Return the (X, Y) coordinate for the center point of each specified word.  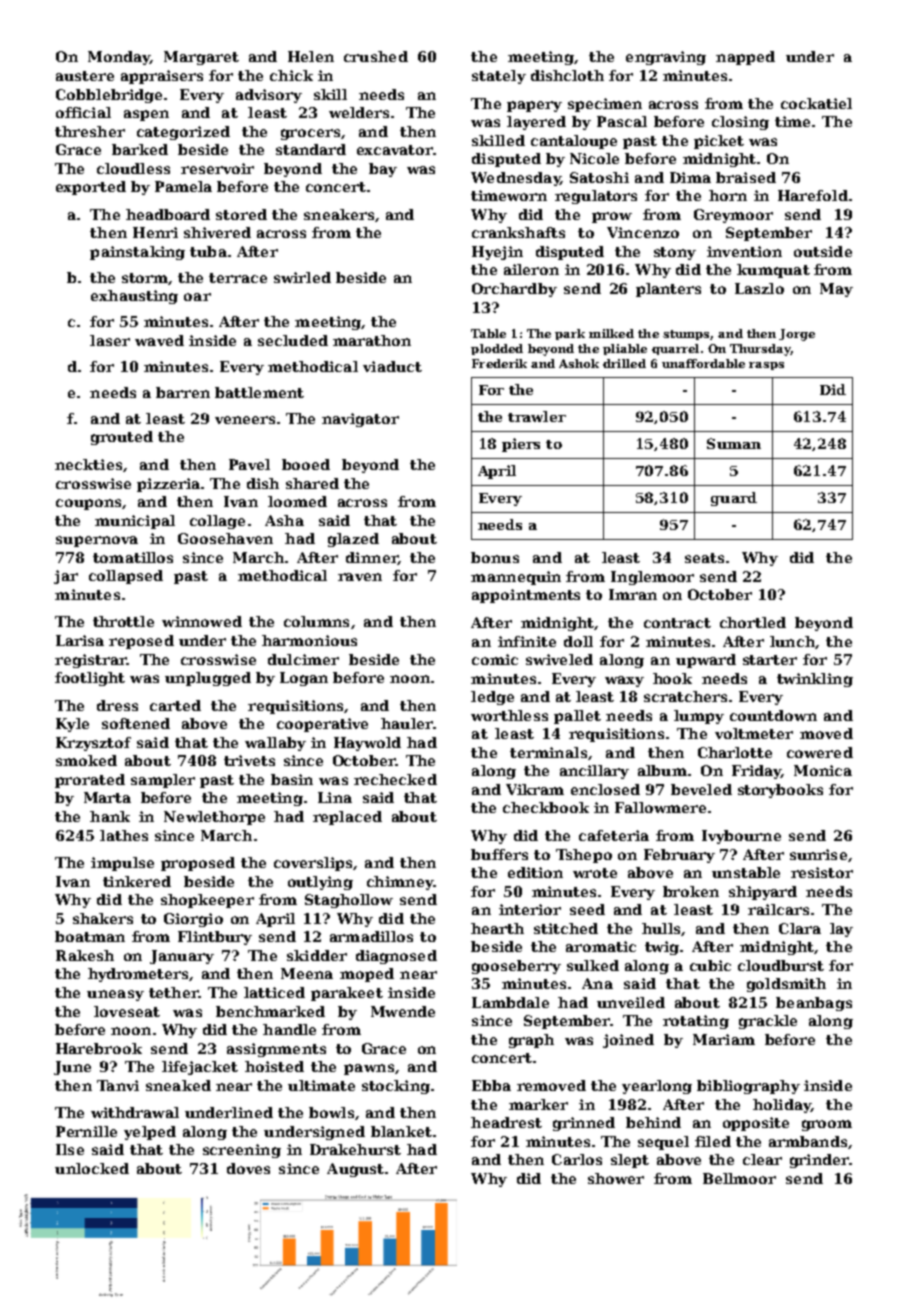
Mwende (403, 1011)
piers (521, 445)
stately (499, 77)
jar (66, 577)
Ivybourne (741, 837)
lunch (792, 641)
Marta (107, 797)
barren (183, 392)
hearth (497, 928)
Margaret (201, 58)
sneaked (178, 1085)
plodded (497, 349)
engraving (666, 58)
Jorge (797, 335)
